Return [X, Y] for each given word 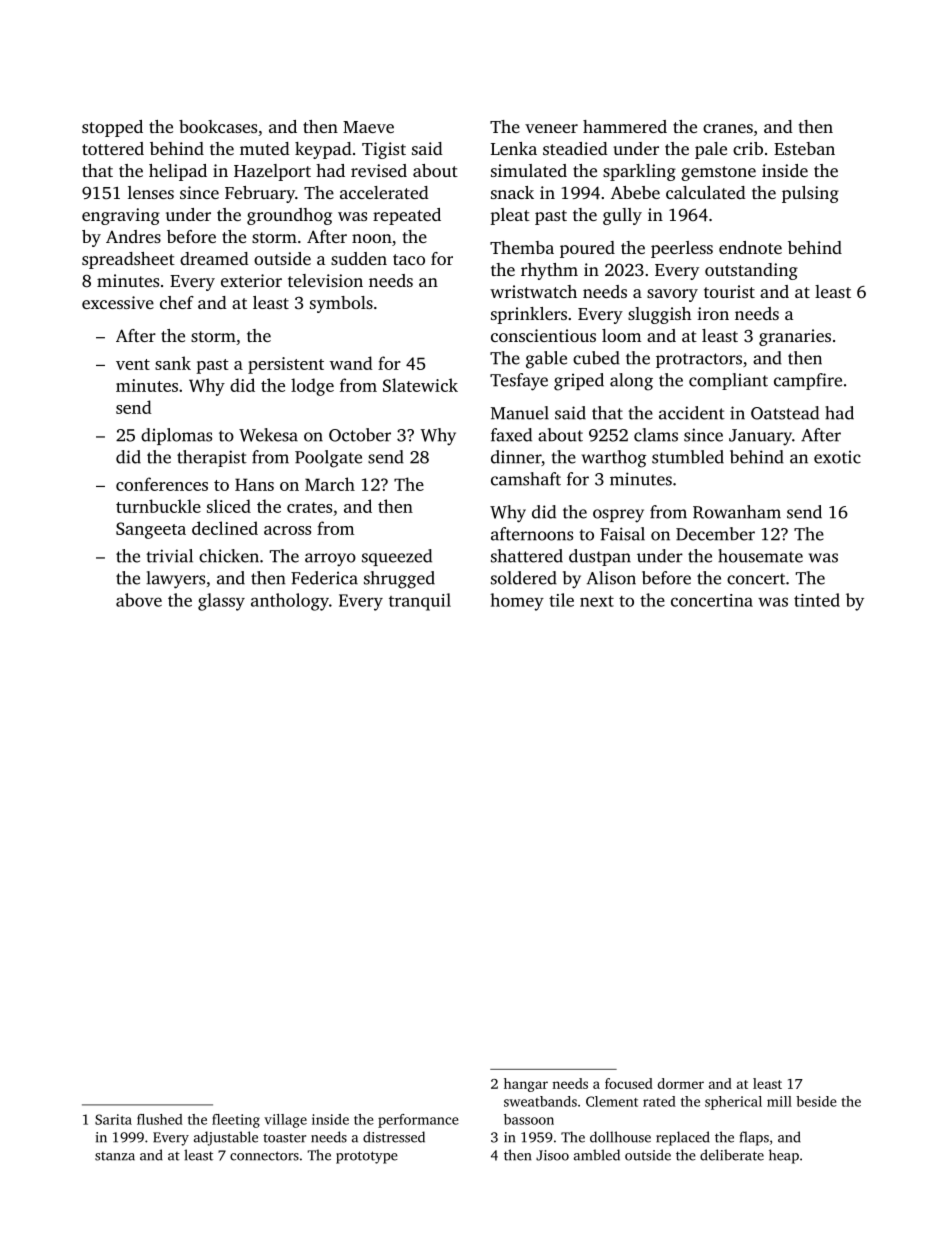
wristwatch [533, 291]
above [139, 600]
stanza [115, 1156]
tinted [817, 600]
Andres [133, 236]
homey [517, 602]
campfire [808, 381]
